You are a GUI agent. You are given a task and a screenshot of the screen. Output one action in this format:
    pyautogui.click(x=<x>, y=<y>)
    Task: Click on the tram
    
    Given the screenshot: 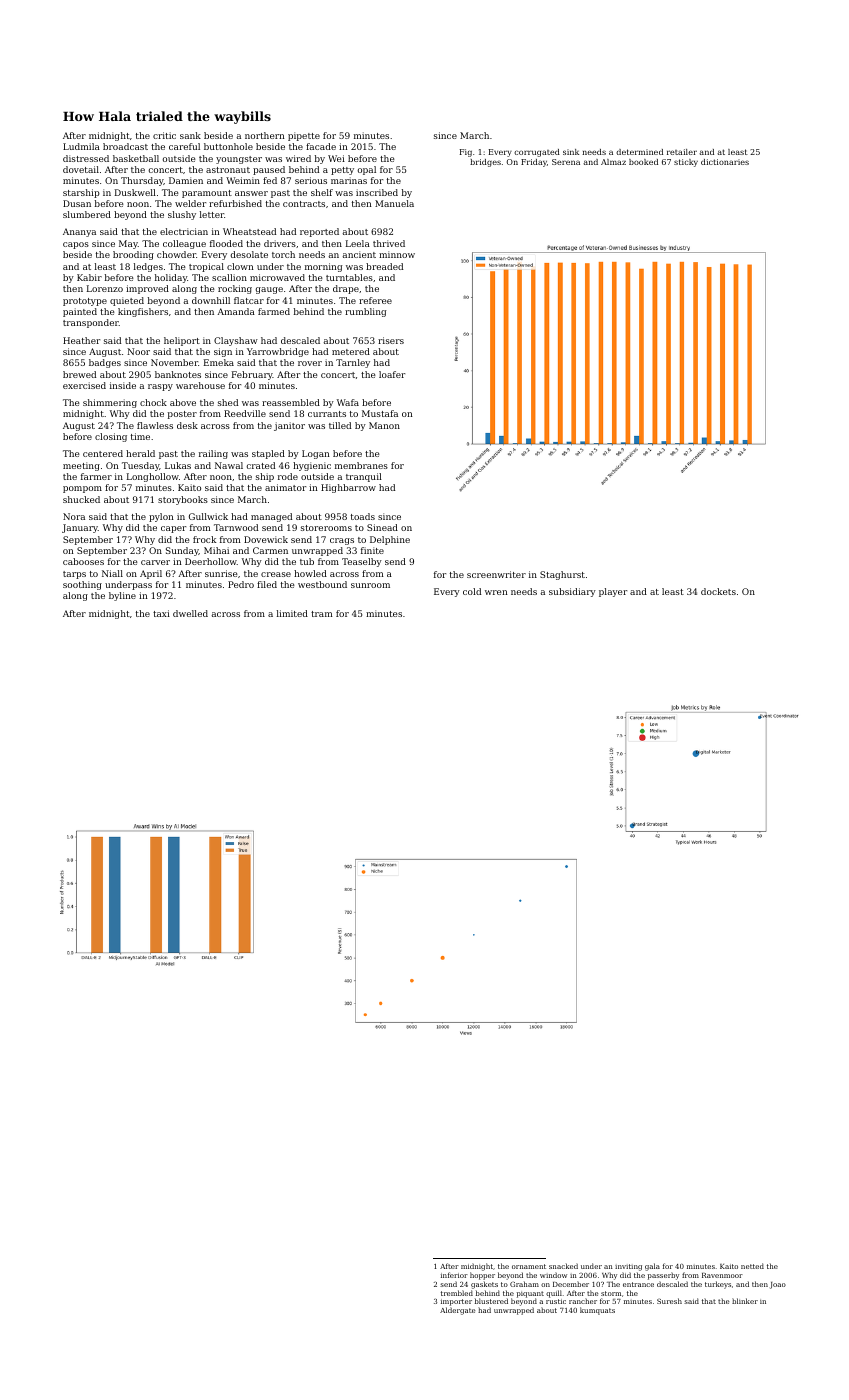 What is the action you would take?
    pyautogui.click(x=322, y=614)
